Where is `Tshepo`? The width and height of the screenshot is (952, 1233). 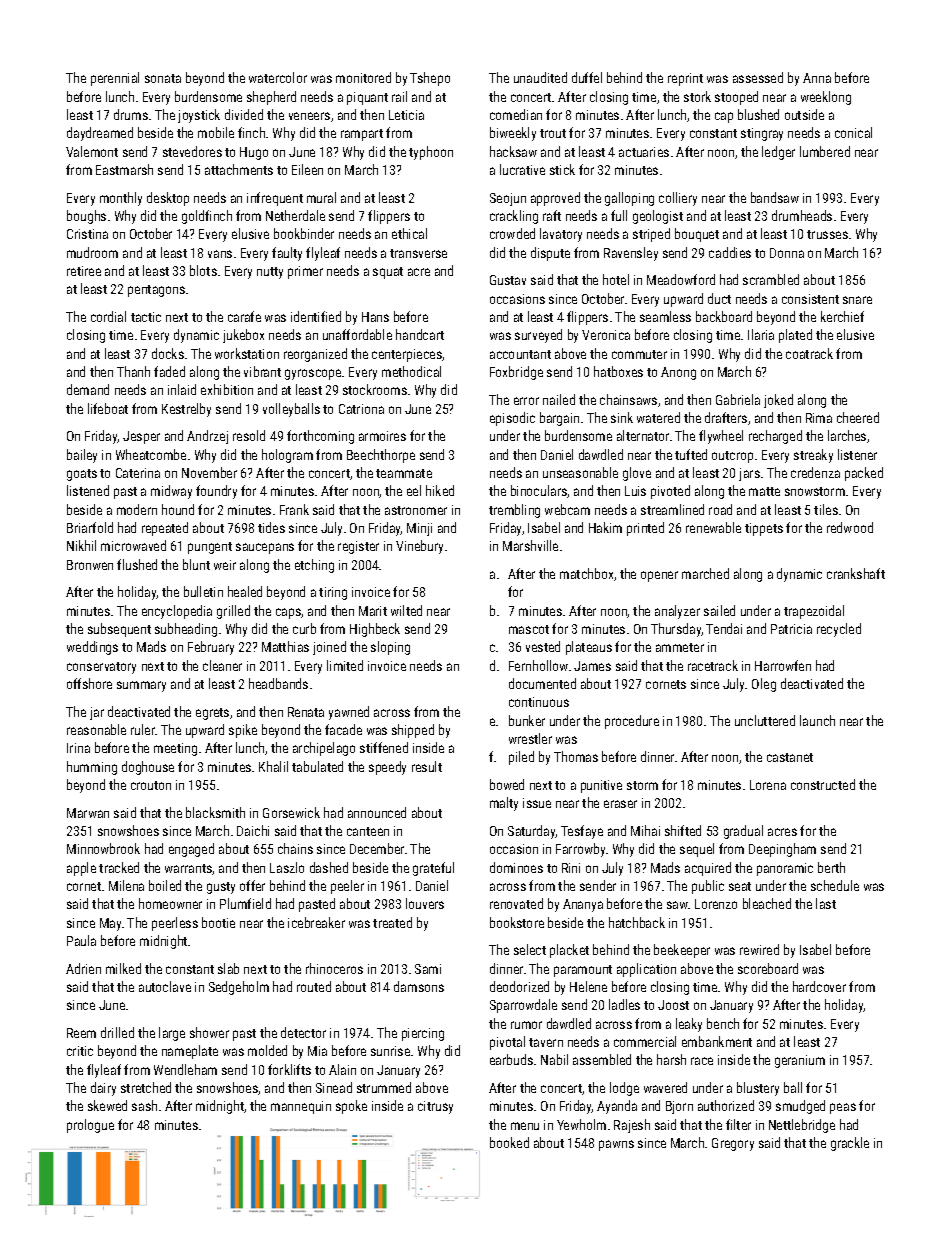
Tshepo is located at coordinates (430, 79).
